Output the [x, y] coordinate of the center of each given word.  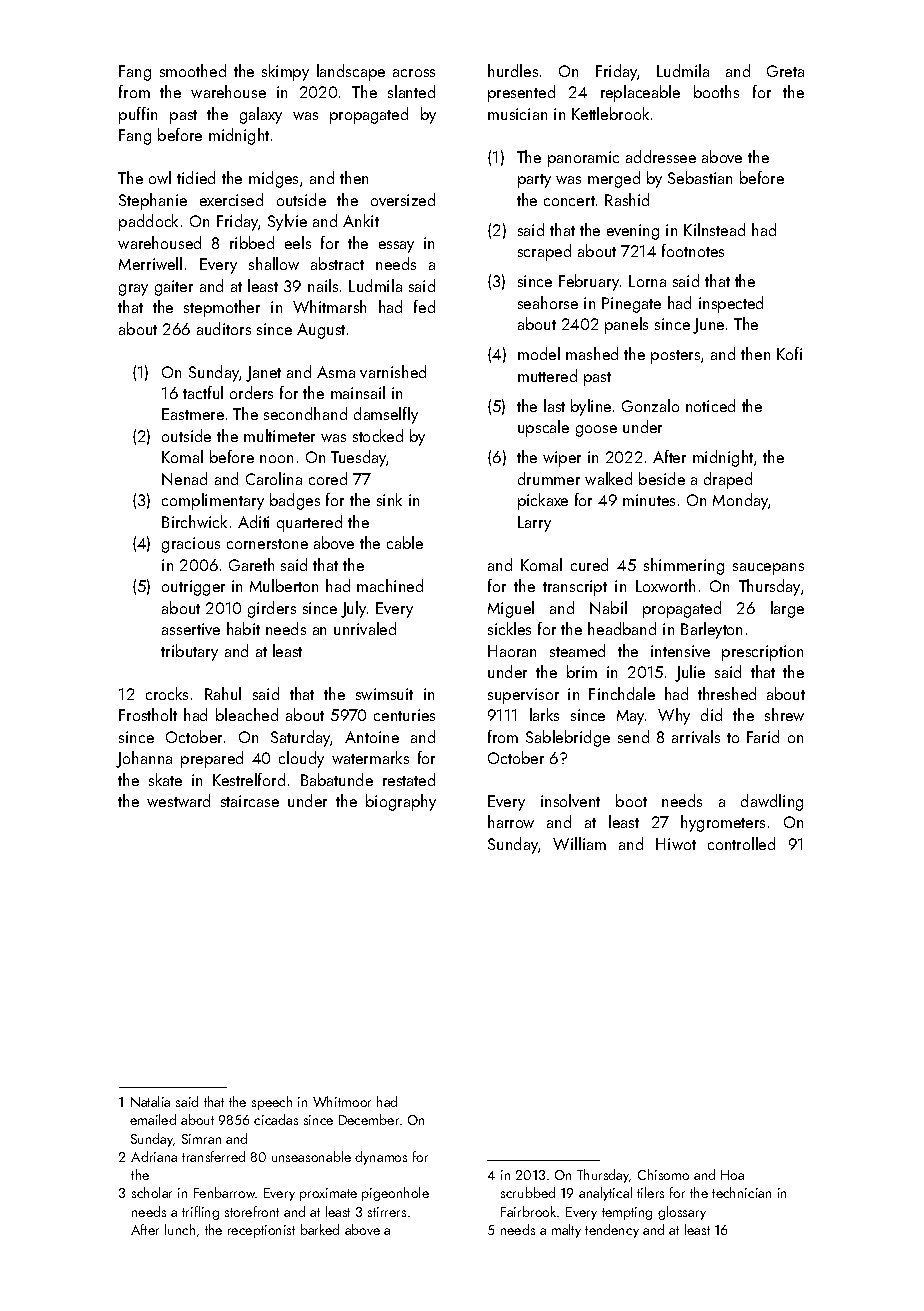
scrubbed [528, 1192]
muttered [547, 375]
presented [521, 93]
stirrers [387, 1212]
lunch [180, 1229]
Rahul [223, 693]
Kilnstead [714, 229]
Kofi [789, 353]
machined [390, 585]
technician [741, 1192]
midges [273, 179]
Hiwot [676, 844]
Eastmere [193, 414]
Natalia [150, 1101]
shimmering [684, 566]
